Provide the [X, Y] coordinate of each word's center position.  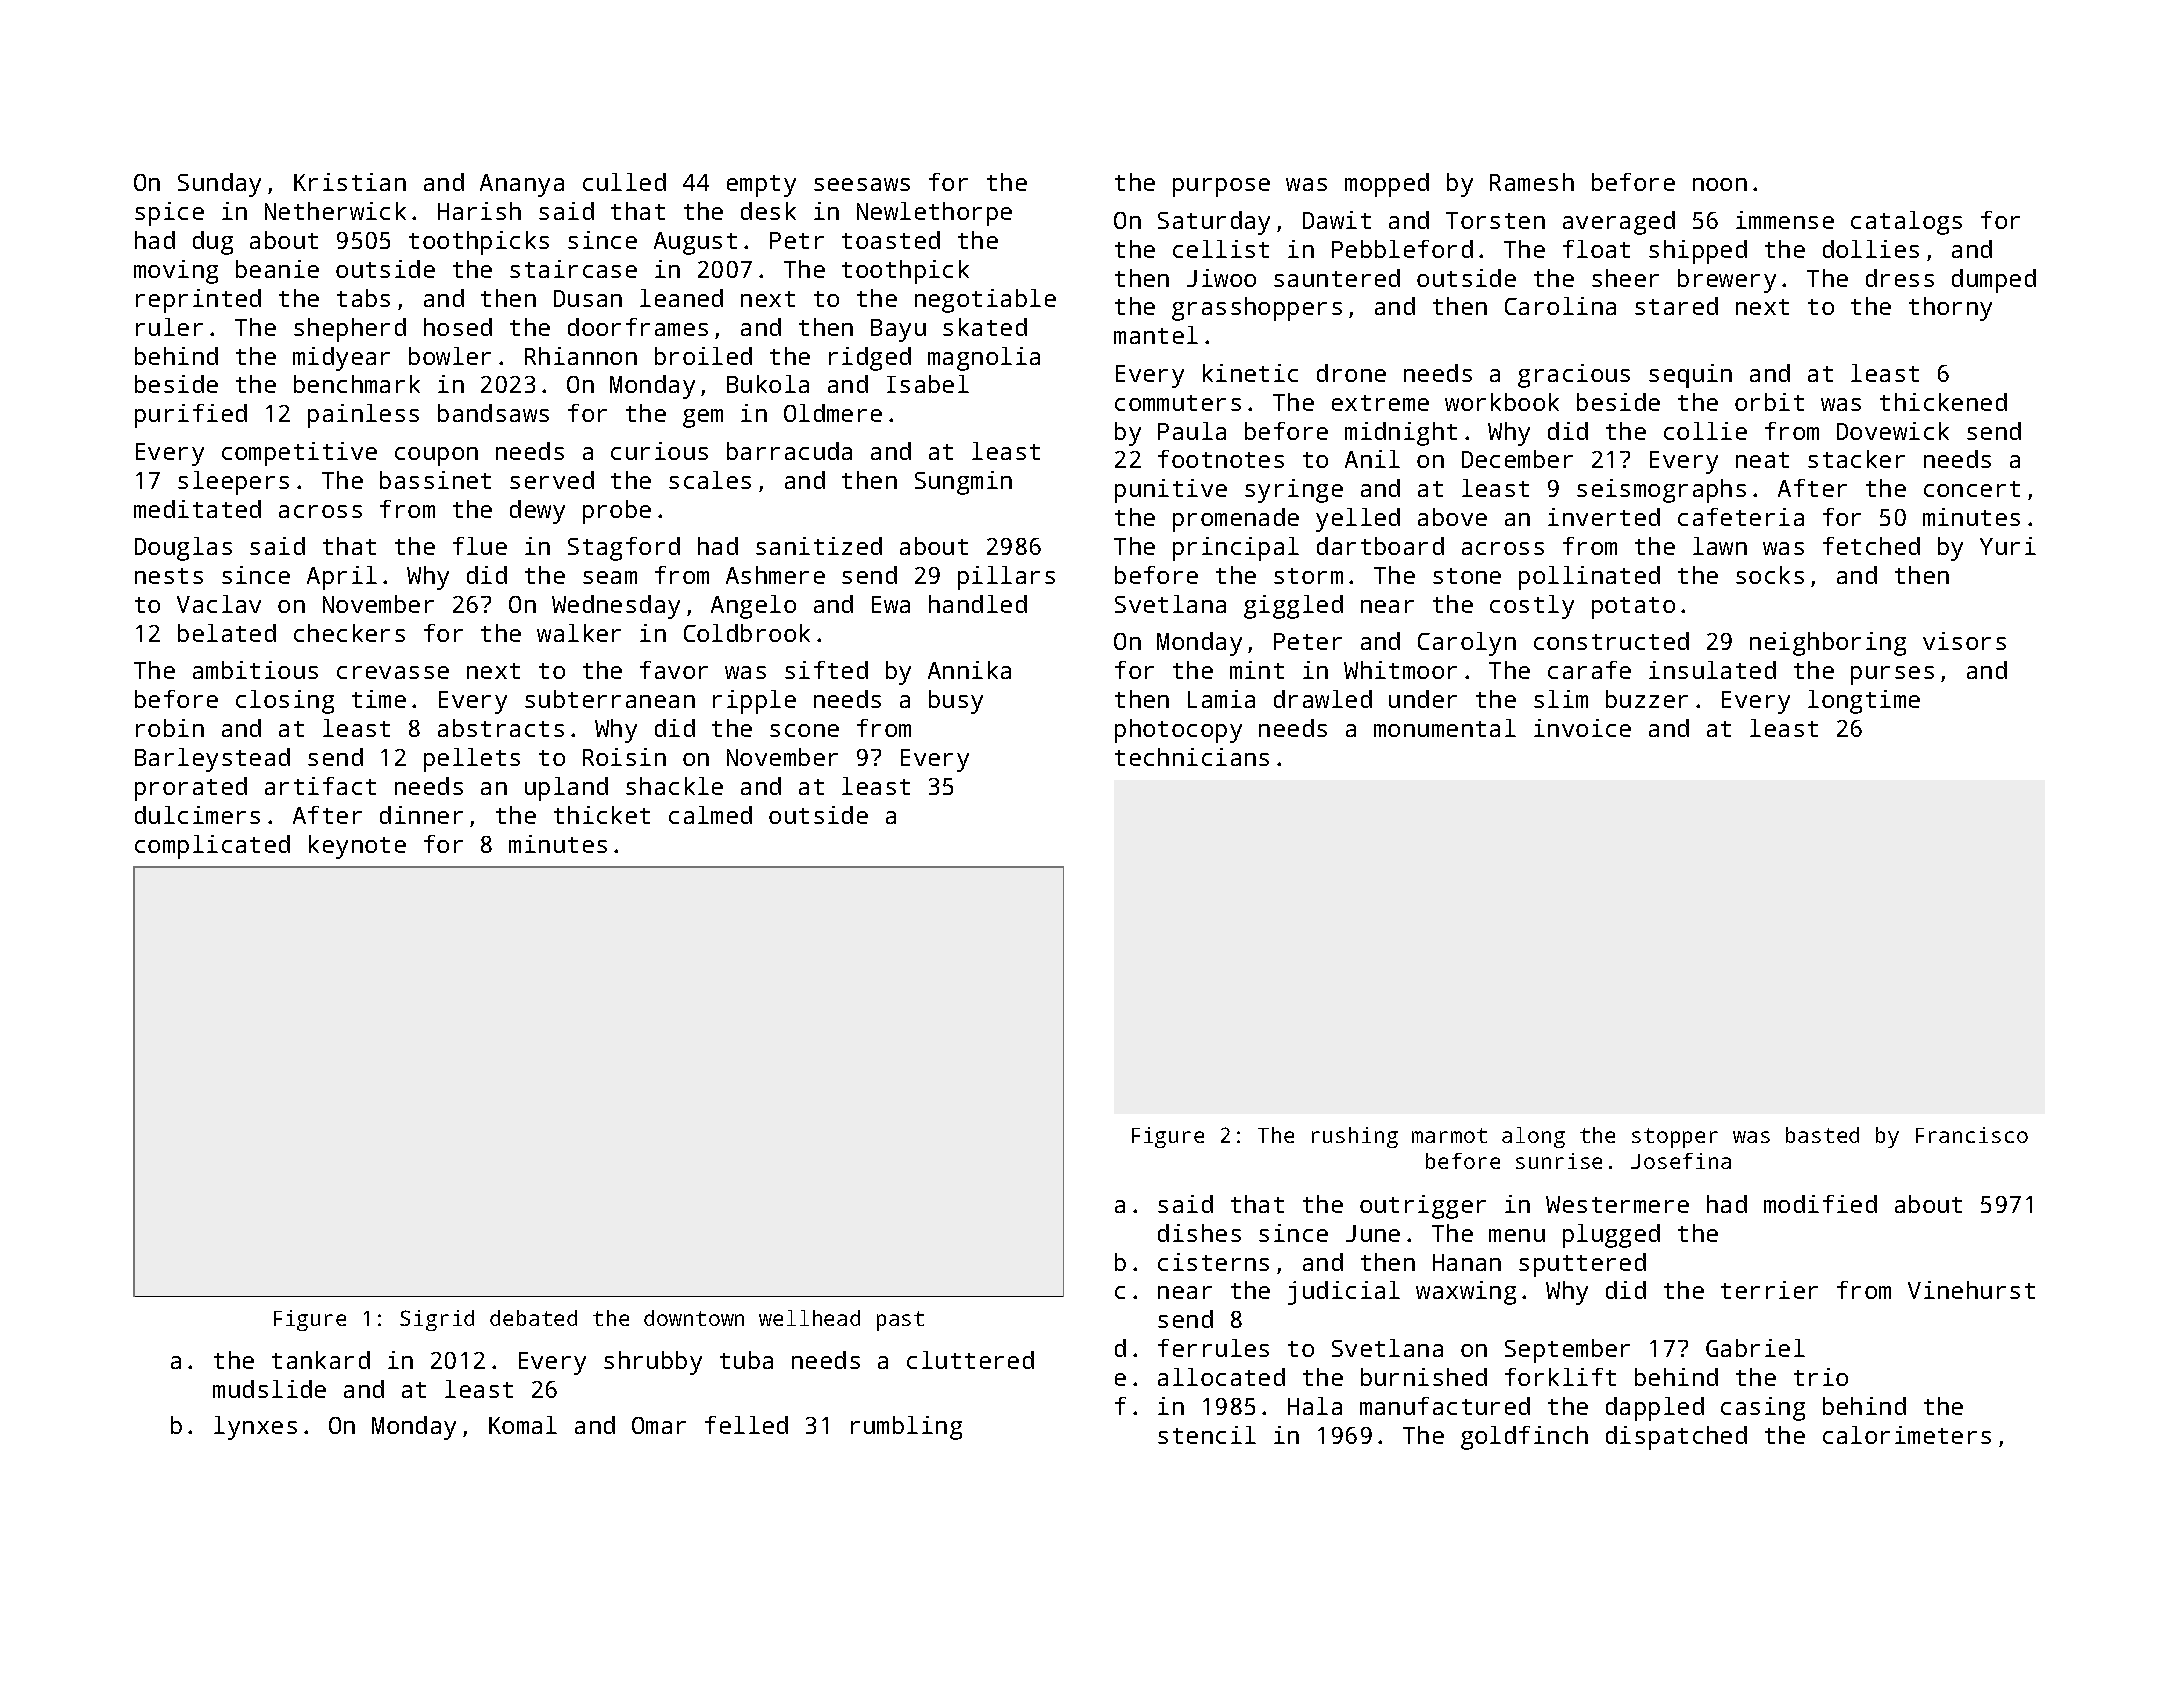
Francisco [1972, 1135]
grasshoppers [1257, 309]
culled [624, 182]
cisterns [1213, 1262]
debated [533, 1318]
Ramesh [1532, 182]
